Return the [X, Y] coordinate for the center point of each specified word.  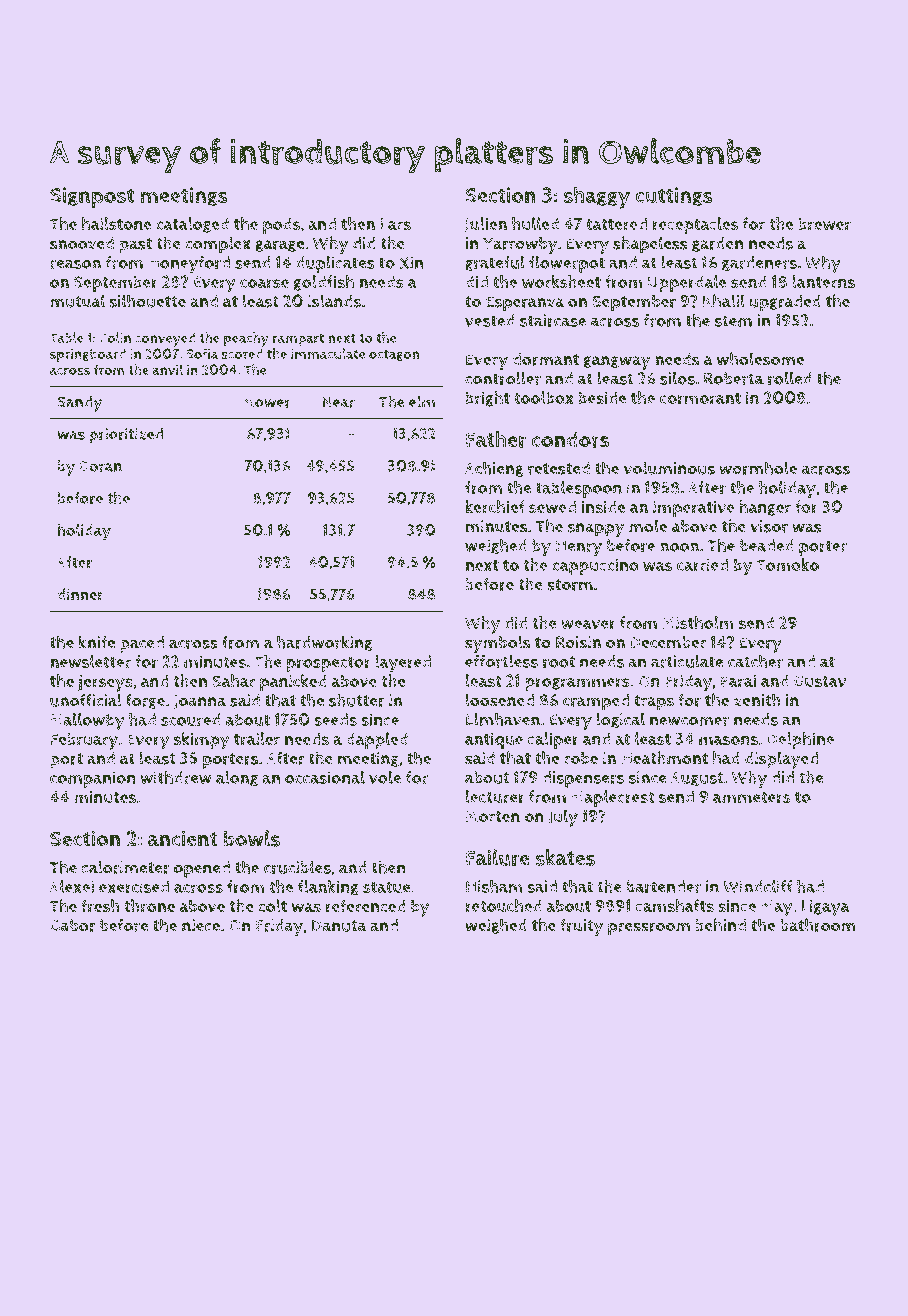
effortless [501, 661]
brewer [824, 224]
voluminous [669, 468]
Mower [266, 402]
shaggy [597, 197]
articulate [687, 661]
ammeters [752, 797]
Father [496, 439]
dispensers [583, 779]
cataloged [192, 225]
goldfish [324, 283]
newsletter [90, 661]
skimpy [202, 741]
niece [201, 925]
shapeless [650, 245]
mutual [77, 301]
